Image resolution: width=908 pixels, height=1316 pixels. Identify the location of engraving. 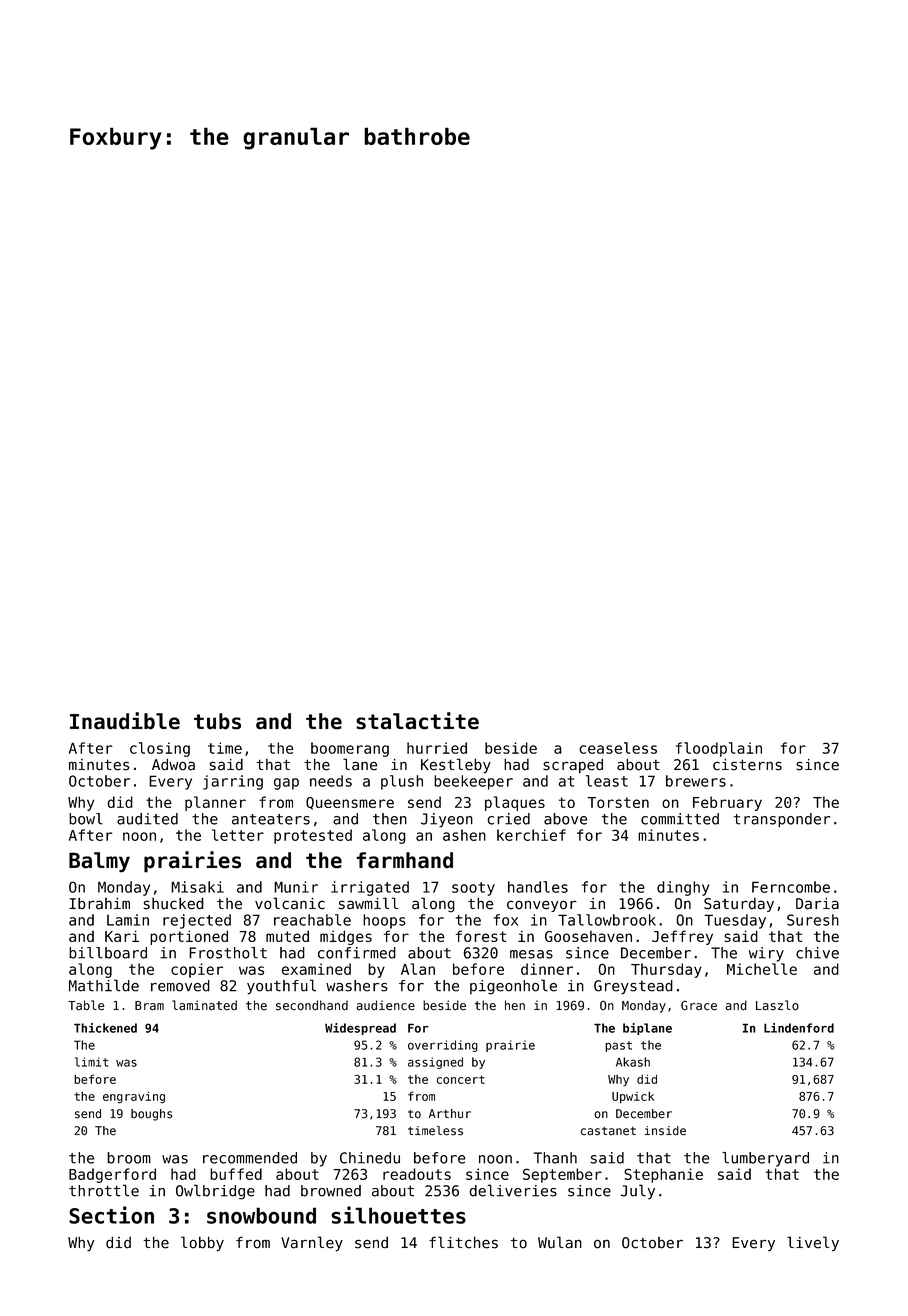
(134, 1098).
